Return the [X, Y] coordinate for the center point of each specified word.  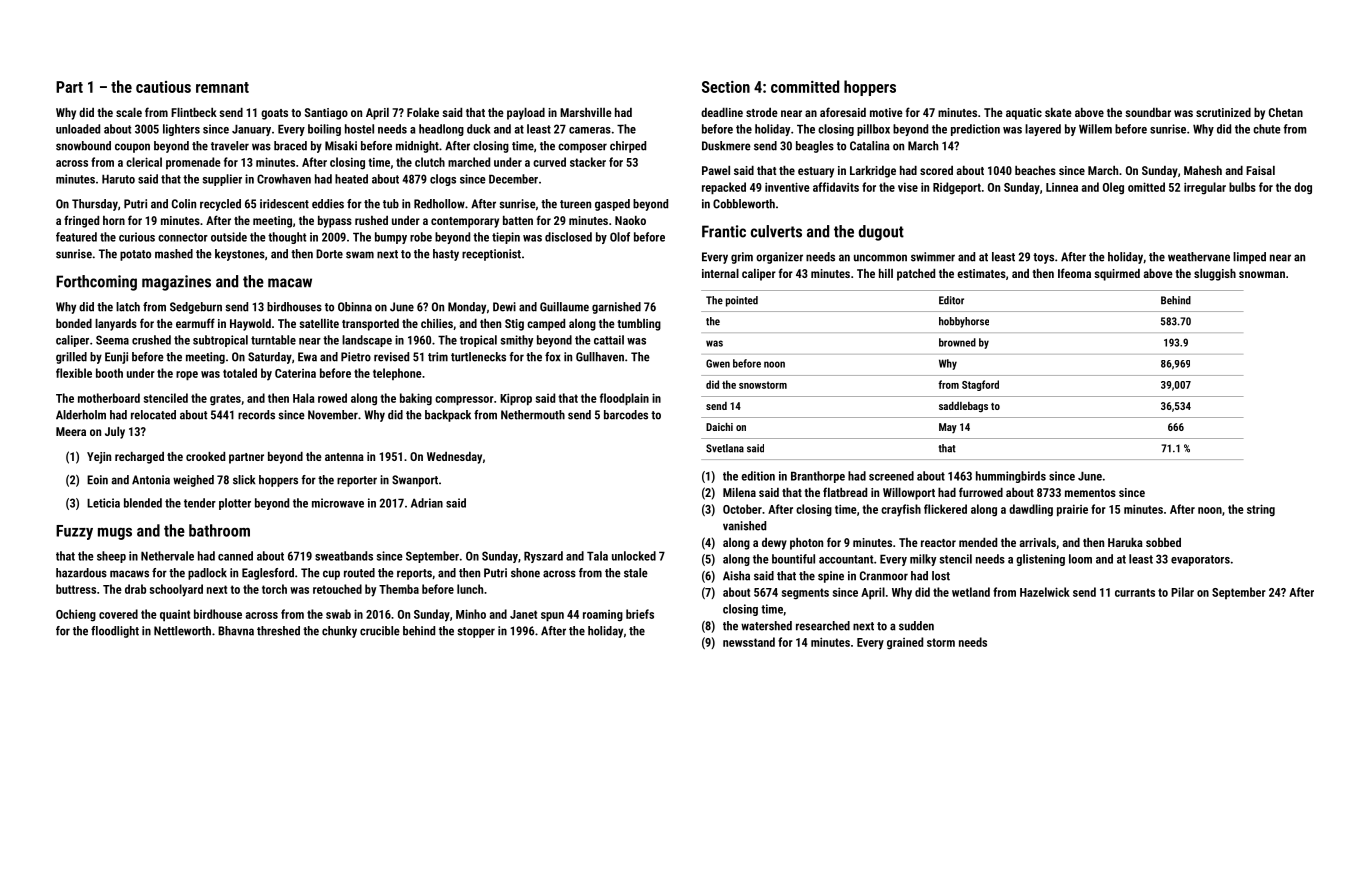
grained [905, 643]
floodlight [115, 632]
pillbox [873, 130]
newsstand [749, 642]
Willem [1095, 129]
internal [720, 273]
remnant [222, 87]
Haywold [250, 325]
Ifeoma [1074, 273]
